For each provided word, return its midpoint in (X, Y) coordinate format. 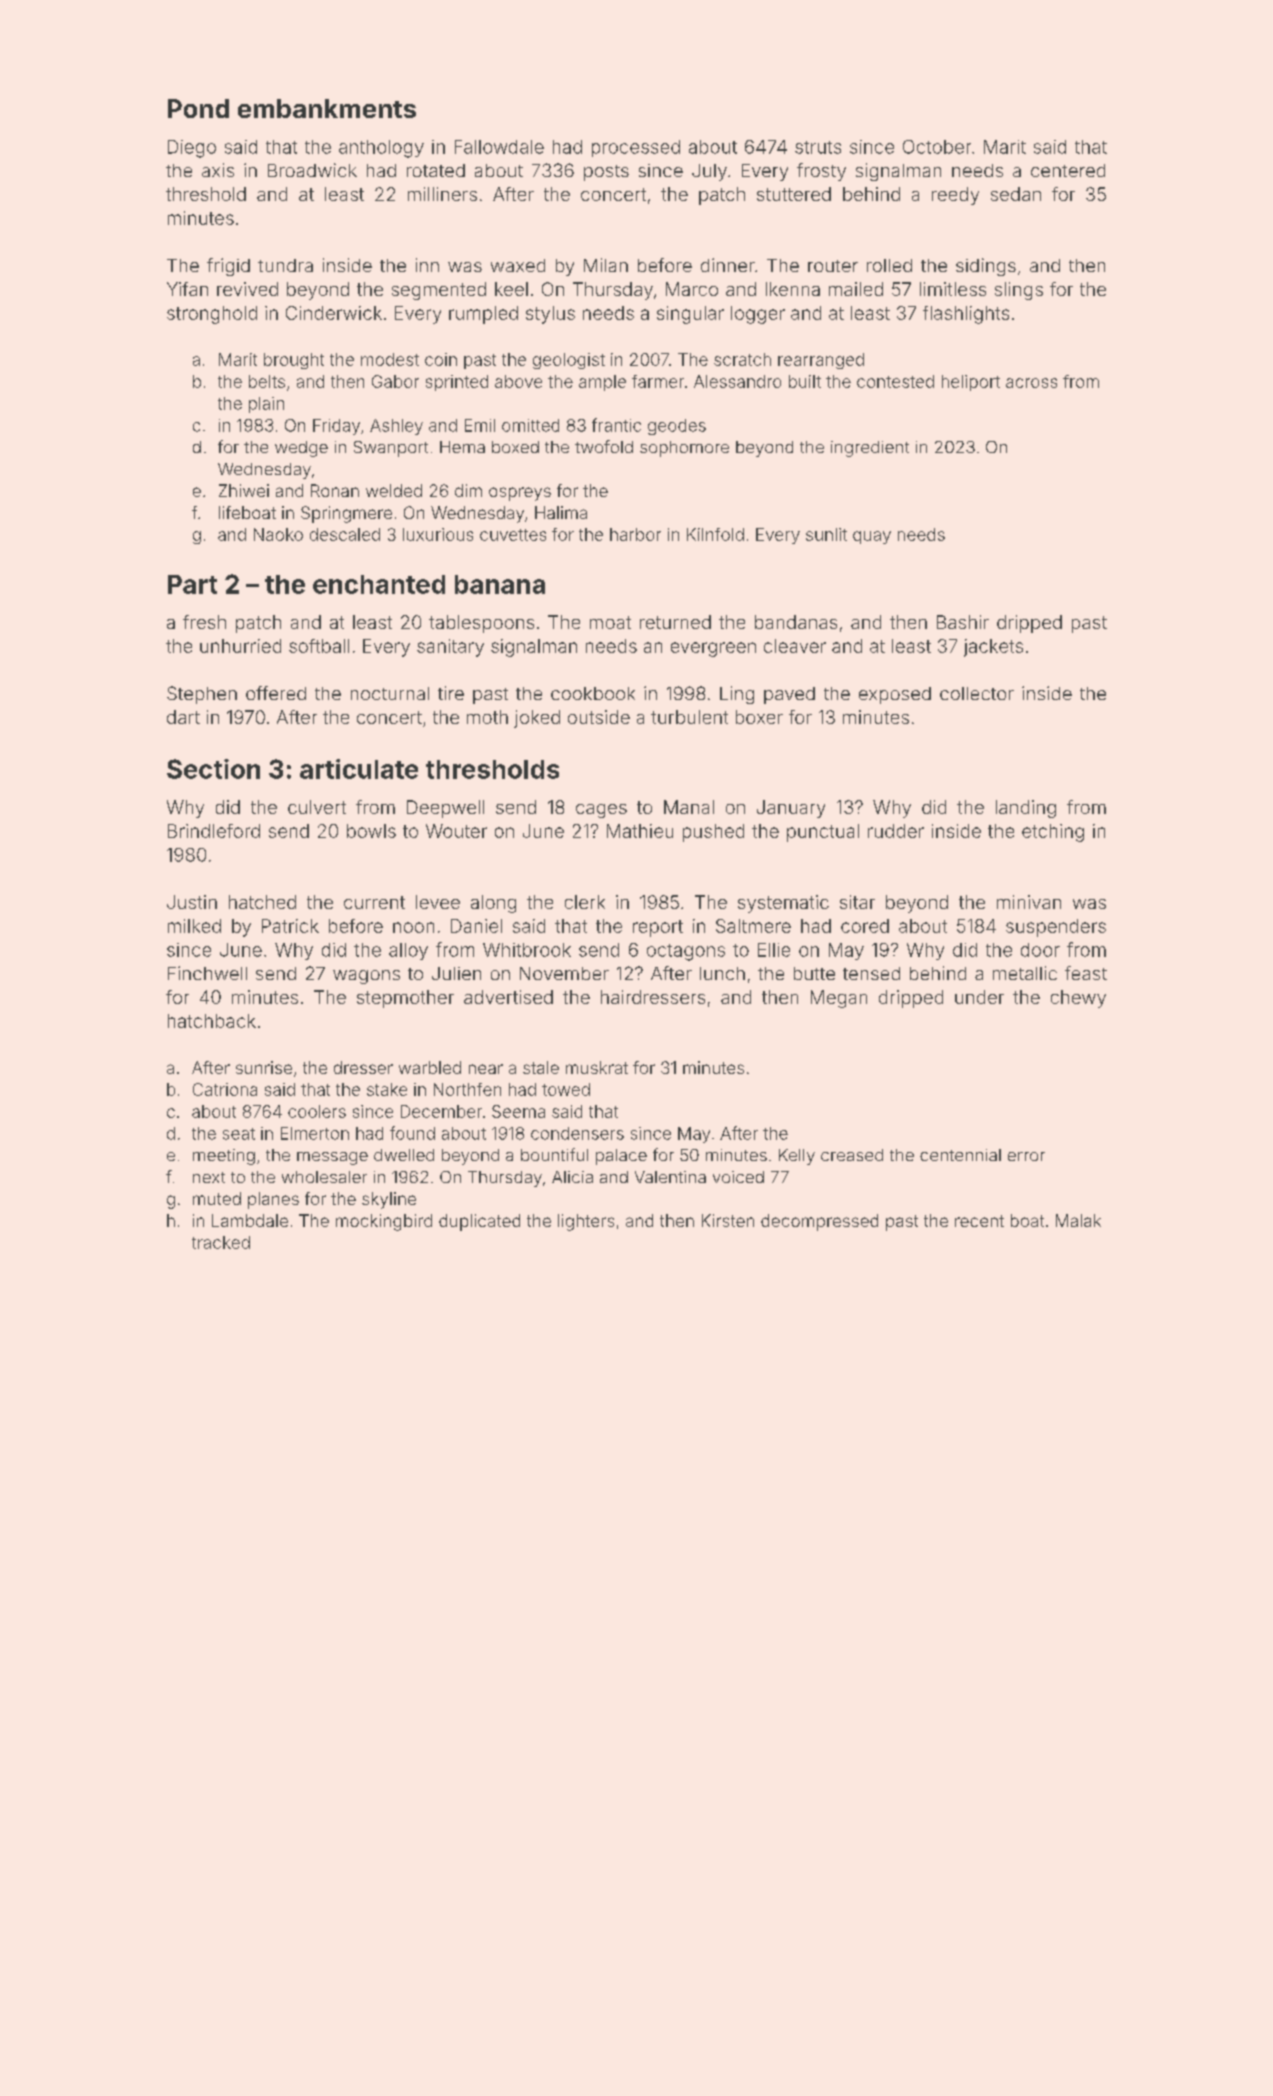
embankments (327, 108)
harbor (635, 534)
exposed (895, 695)
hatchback (212, 1021)
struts (818, 147)
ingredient (870, 449)
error (1026, 1156)
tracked (221, 1242)
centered (1068, 170)
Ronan (335, 490)
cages (601, 811)
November (564, 973)
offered (276, 693)
